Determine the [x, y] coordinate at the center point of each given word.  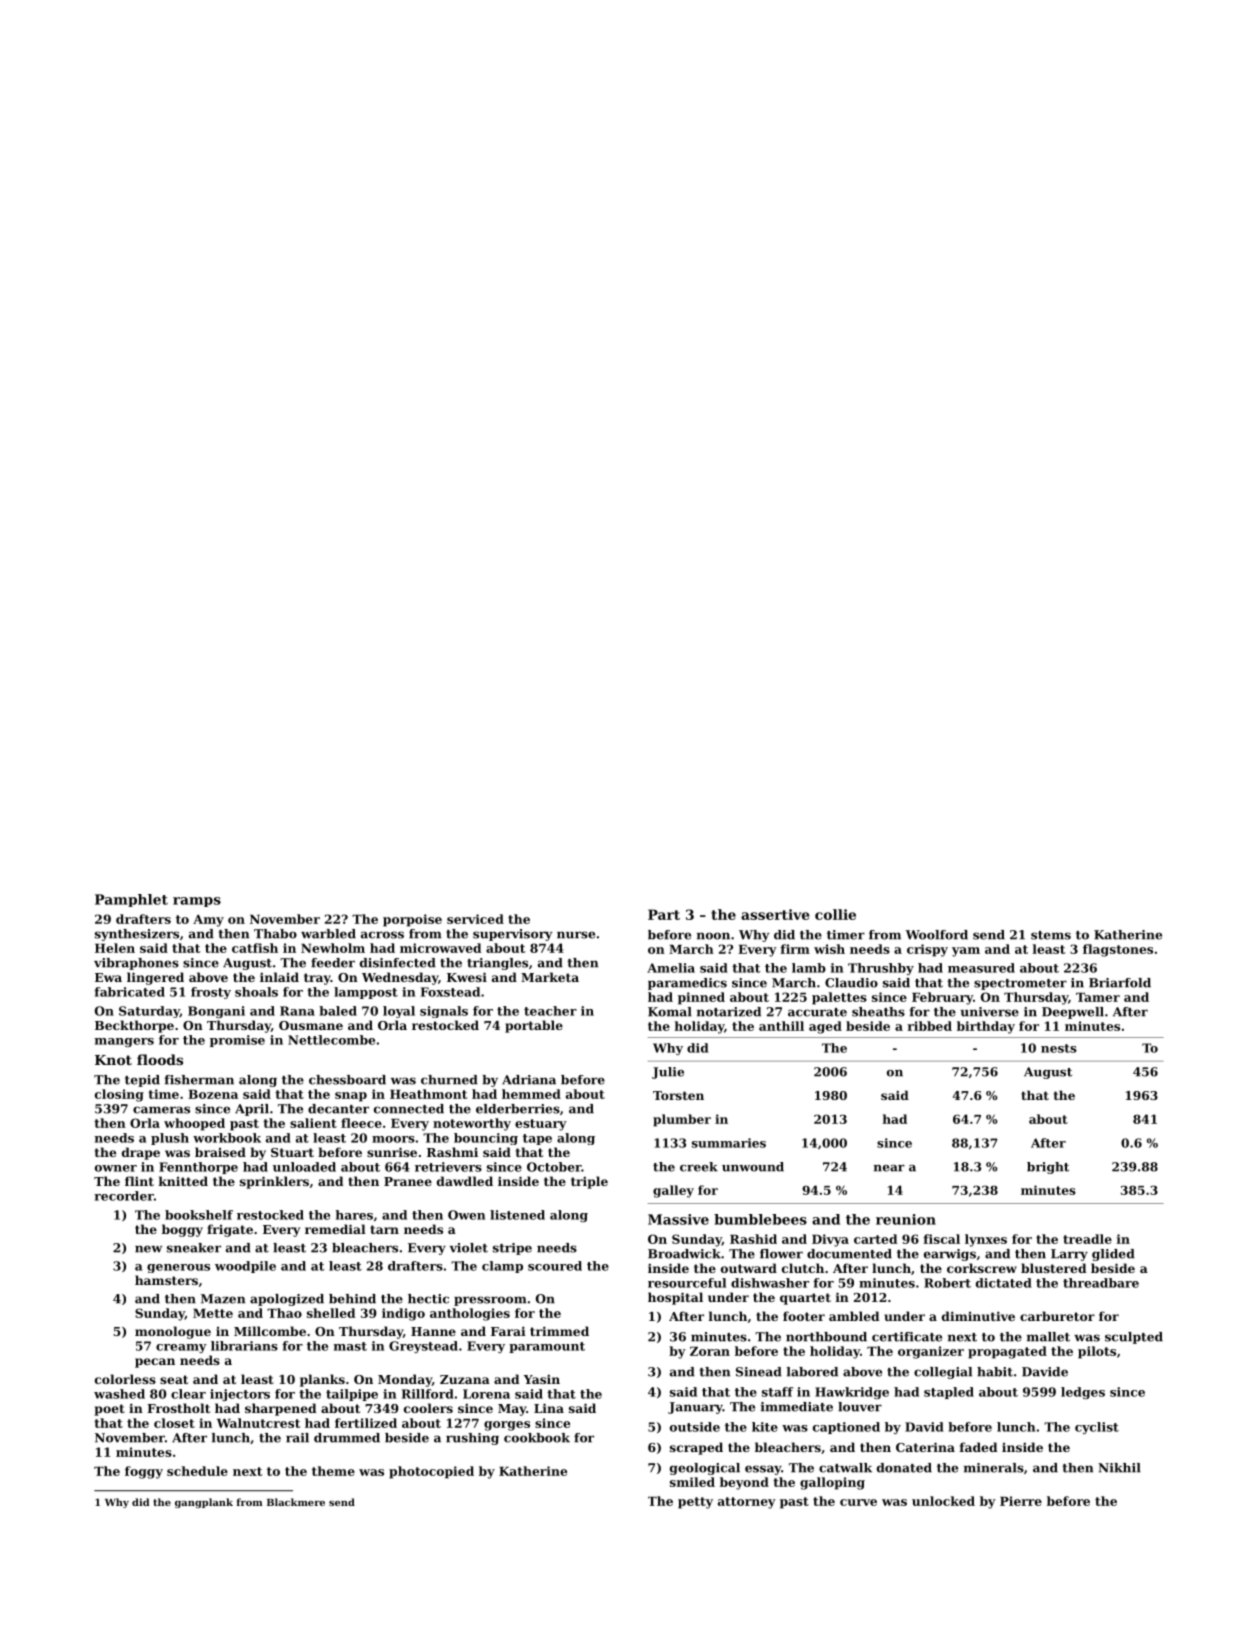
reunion [906, 1219]
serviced [475, 919]
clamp [502, 1267]
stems [1051, 935]
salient [313, 1123]
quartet [805, 1299]
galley [673, 1191]
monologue [173, 1332]
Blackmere [296, 1502]
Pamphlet [131, 900]
